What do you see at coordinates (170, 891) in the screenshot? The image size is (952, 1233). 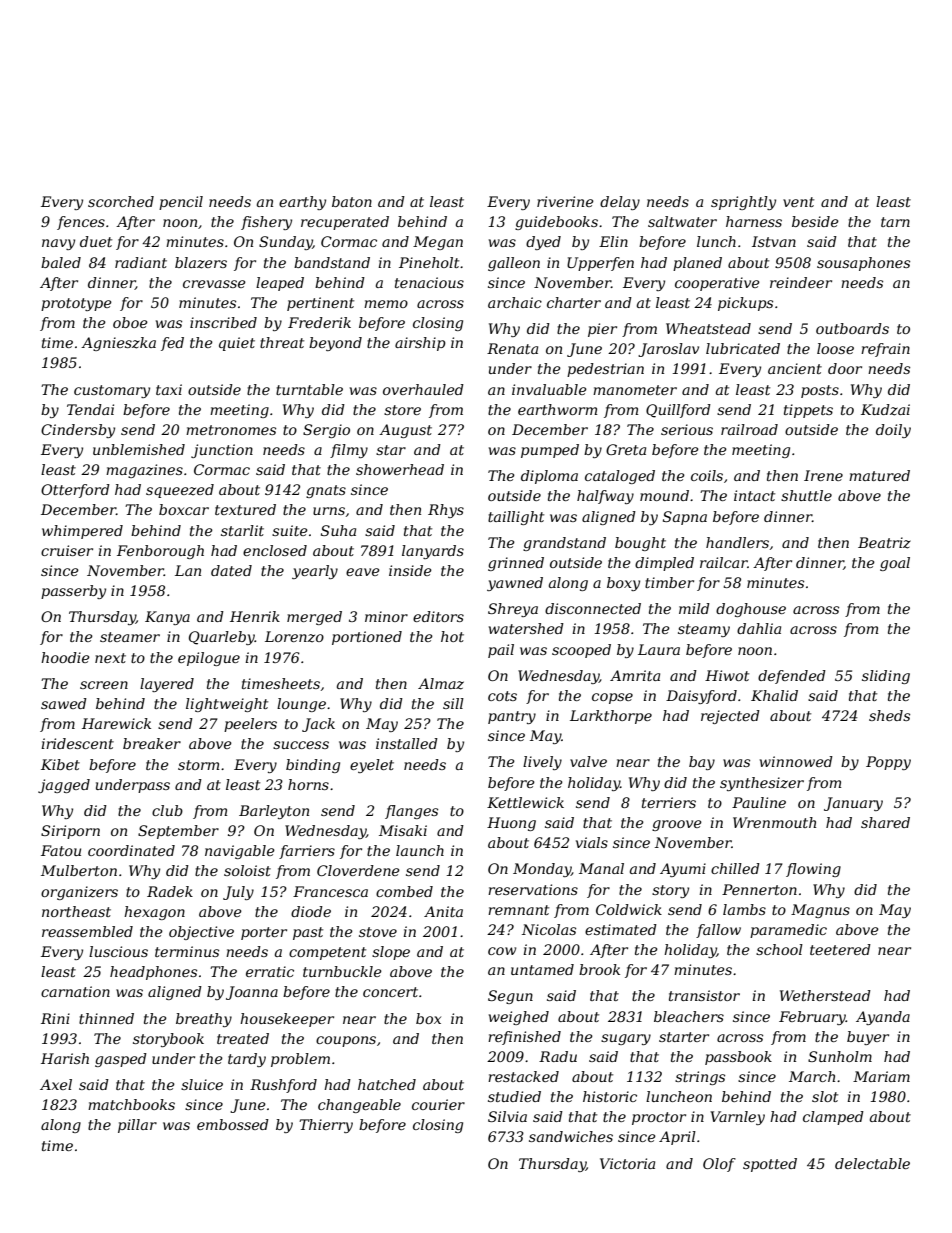 I see `Radek` at bounding box center [170, 891].
